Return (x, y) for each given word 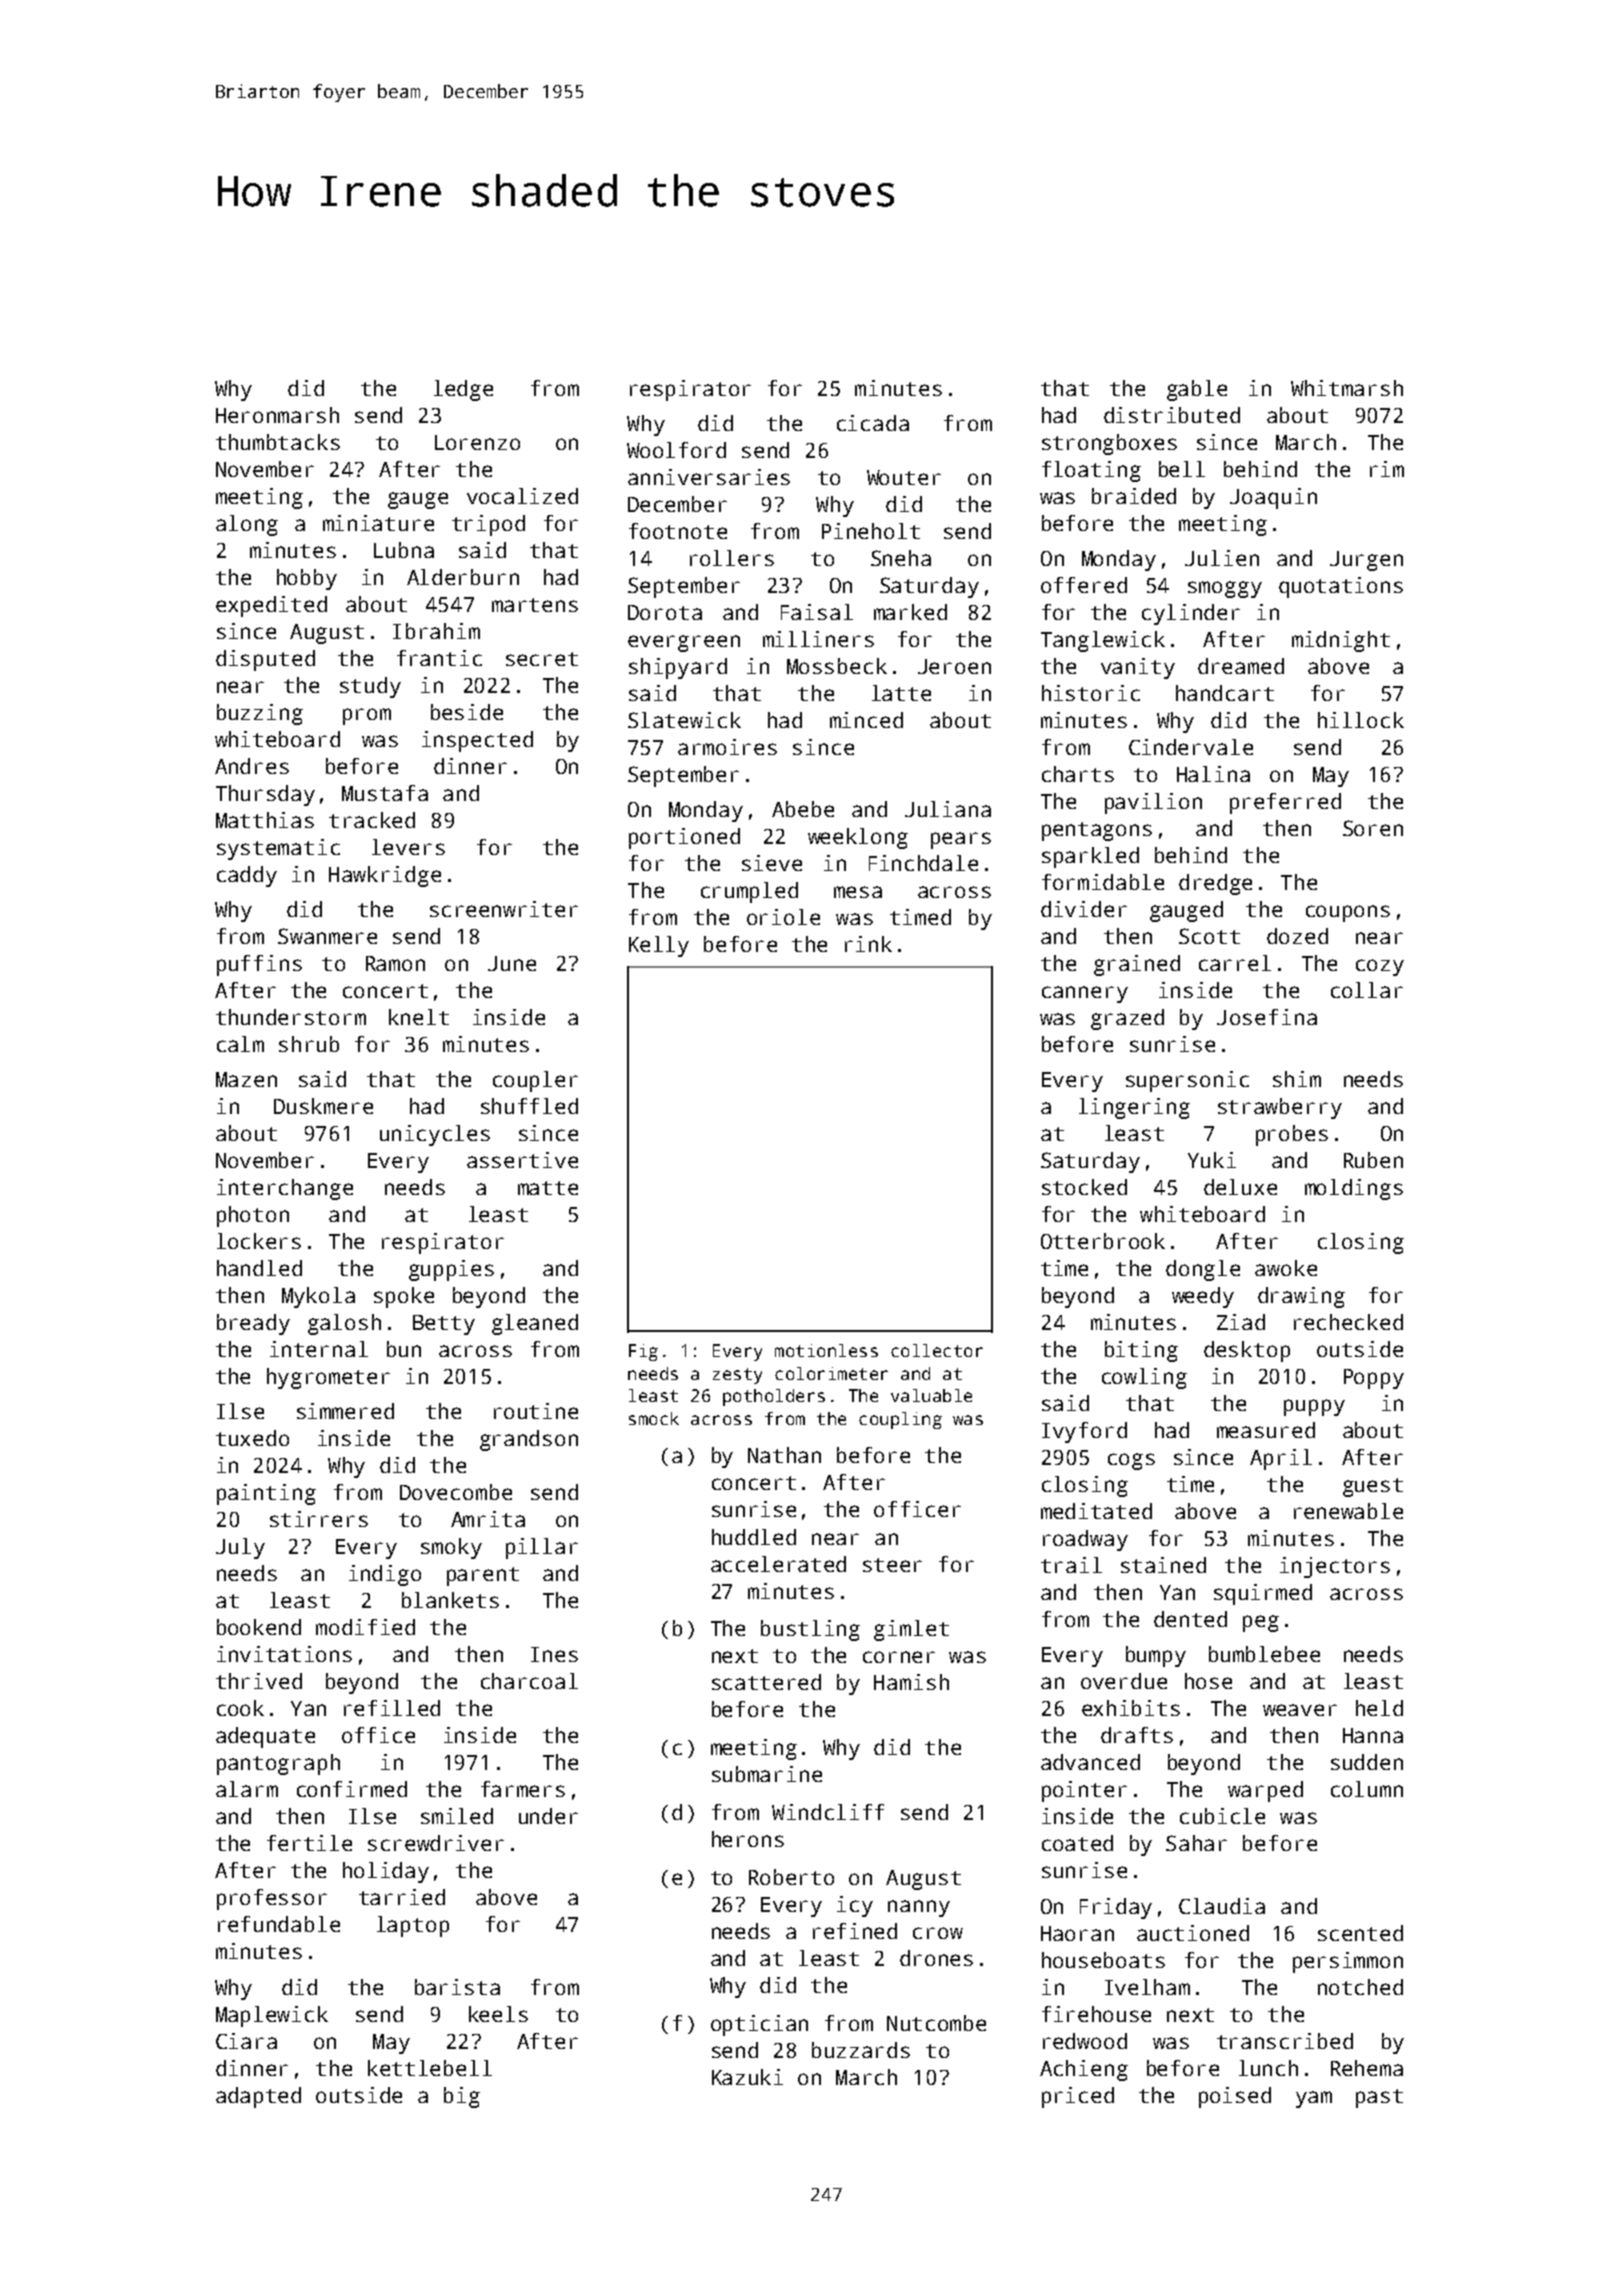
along (247, 525)
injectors (1335, 1567)
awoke (1286, 1268)
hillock (1361, 720)
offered (1084, 585)
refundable (279, 1924)
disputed (265, 660)
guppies (451, 1270)
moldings (1354, 1189)
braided (1134, 496)
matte (548, 1188)
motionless (826, 1350)
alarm (247, 1789)
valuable (931, 1395)
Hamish (911, 1682)
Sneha (901, 558)
